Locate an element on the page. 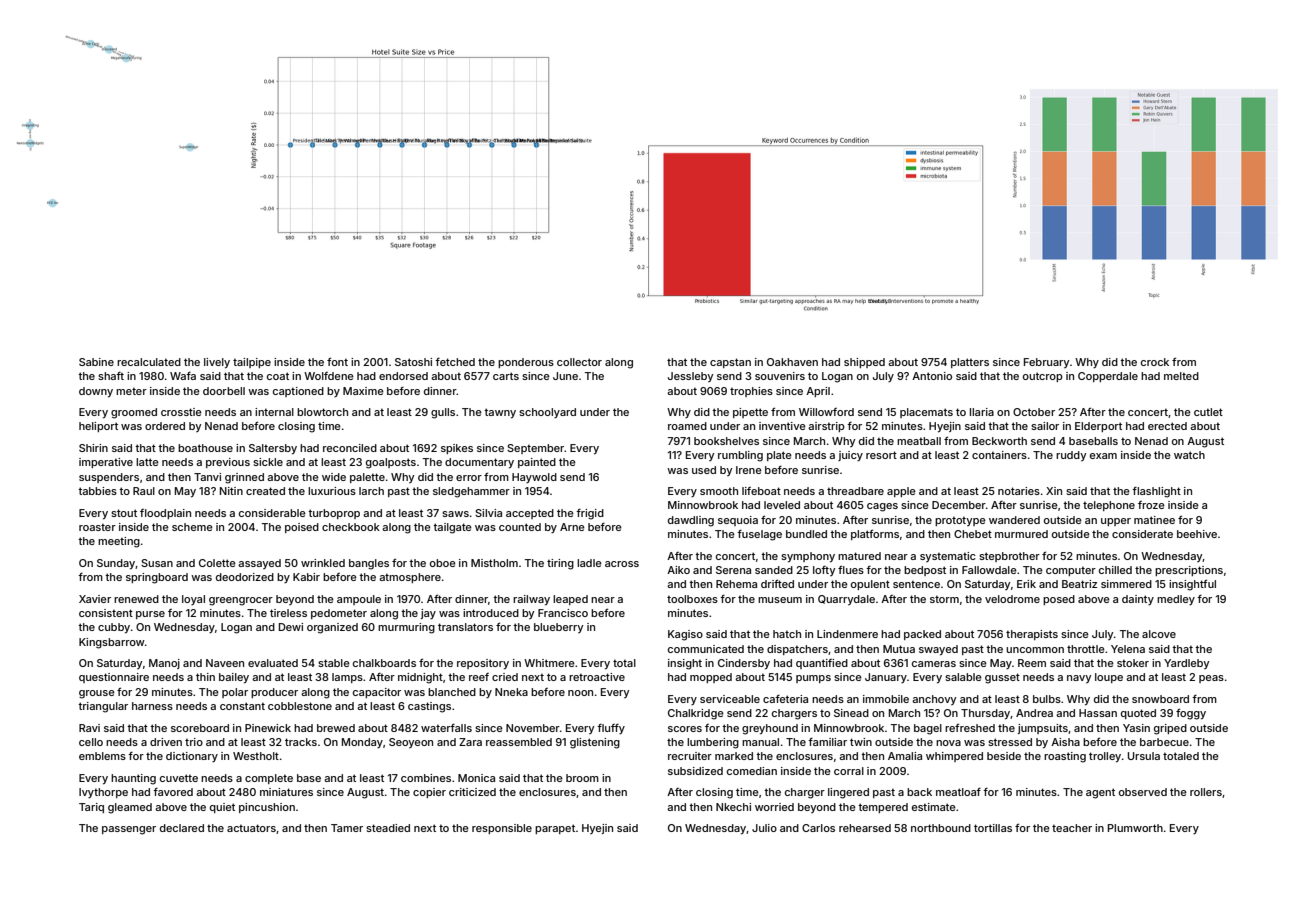 The image size is (1308, 924). driven is located at coordinates (166, 742).
